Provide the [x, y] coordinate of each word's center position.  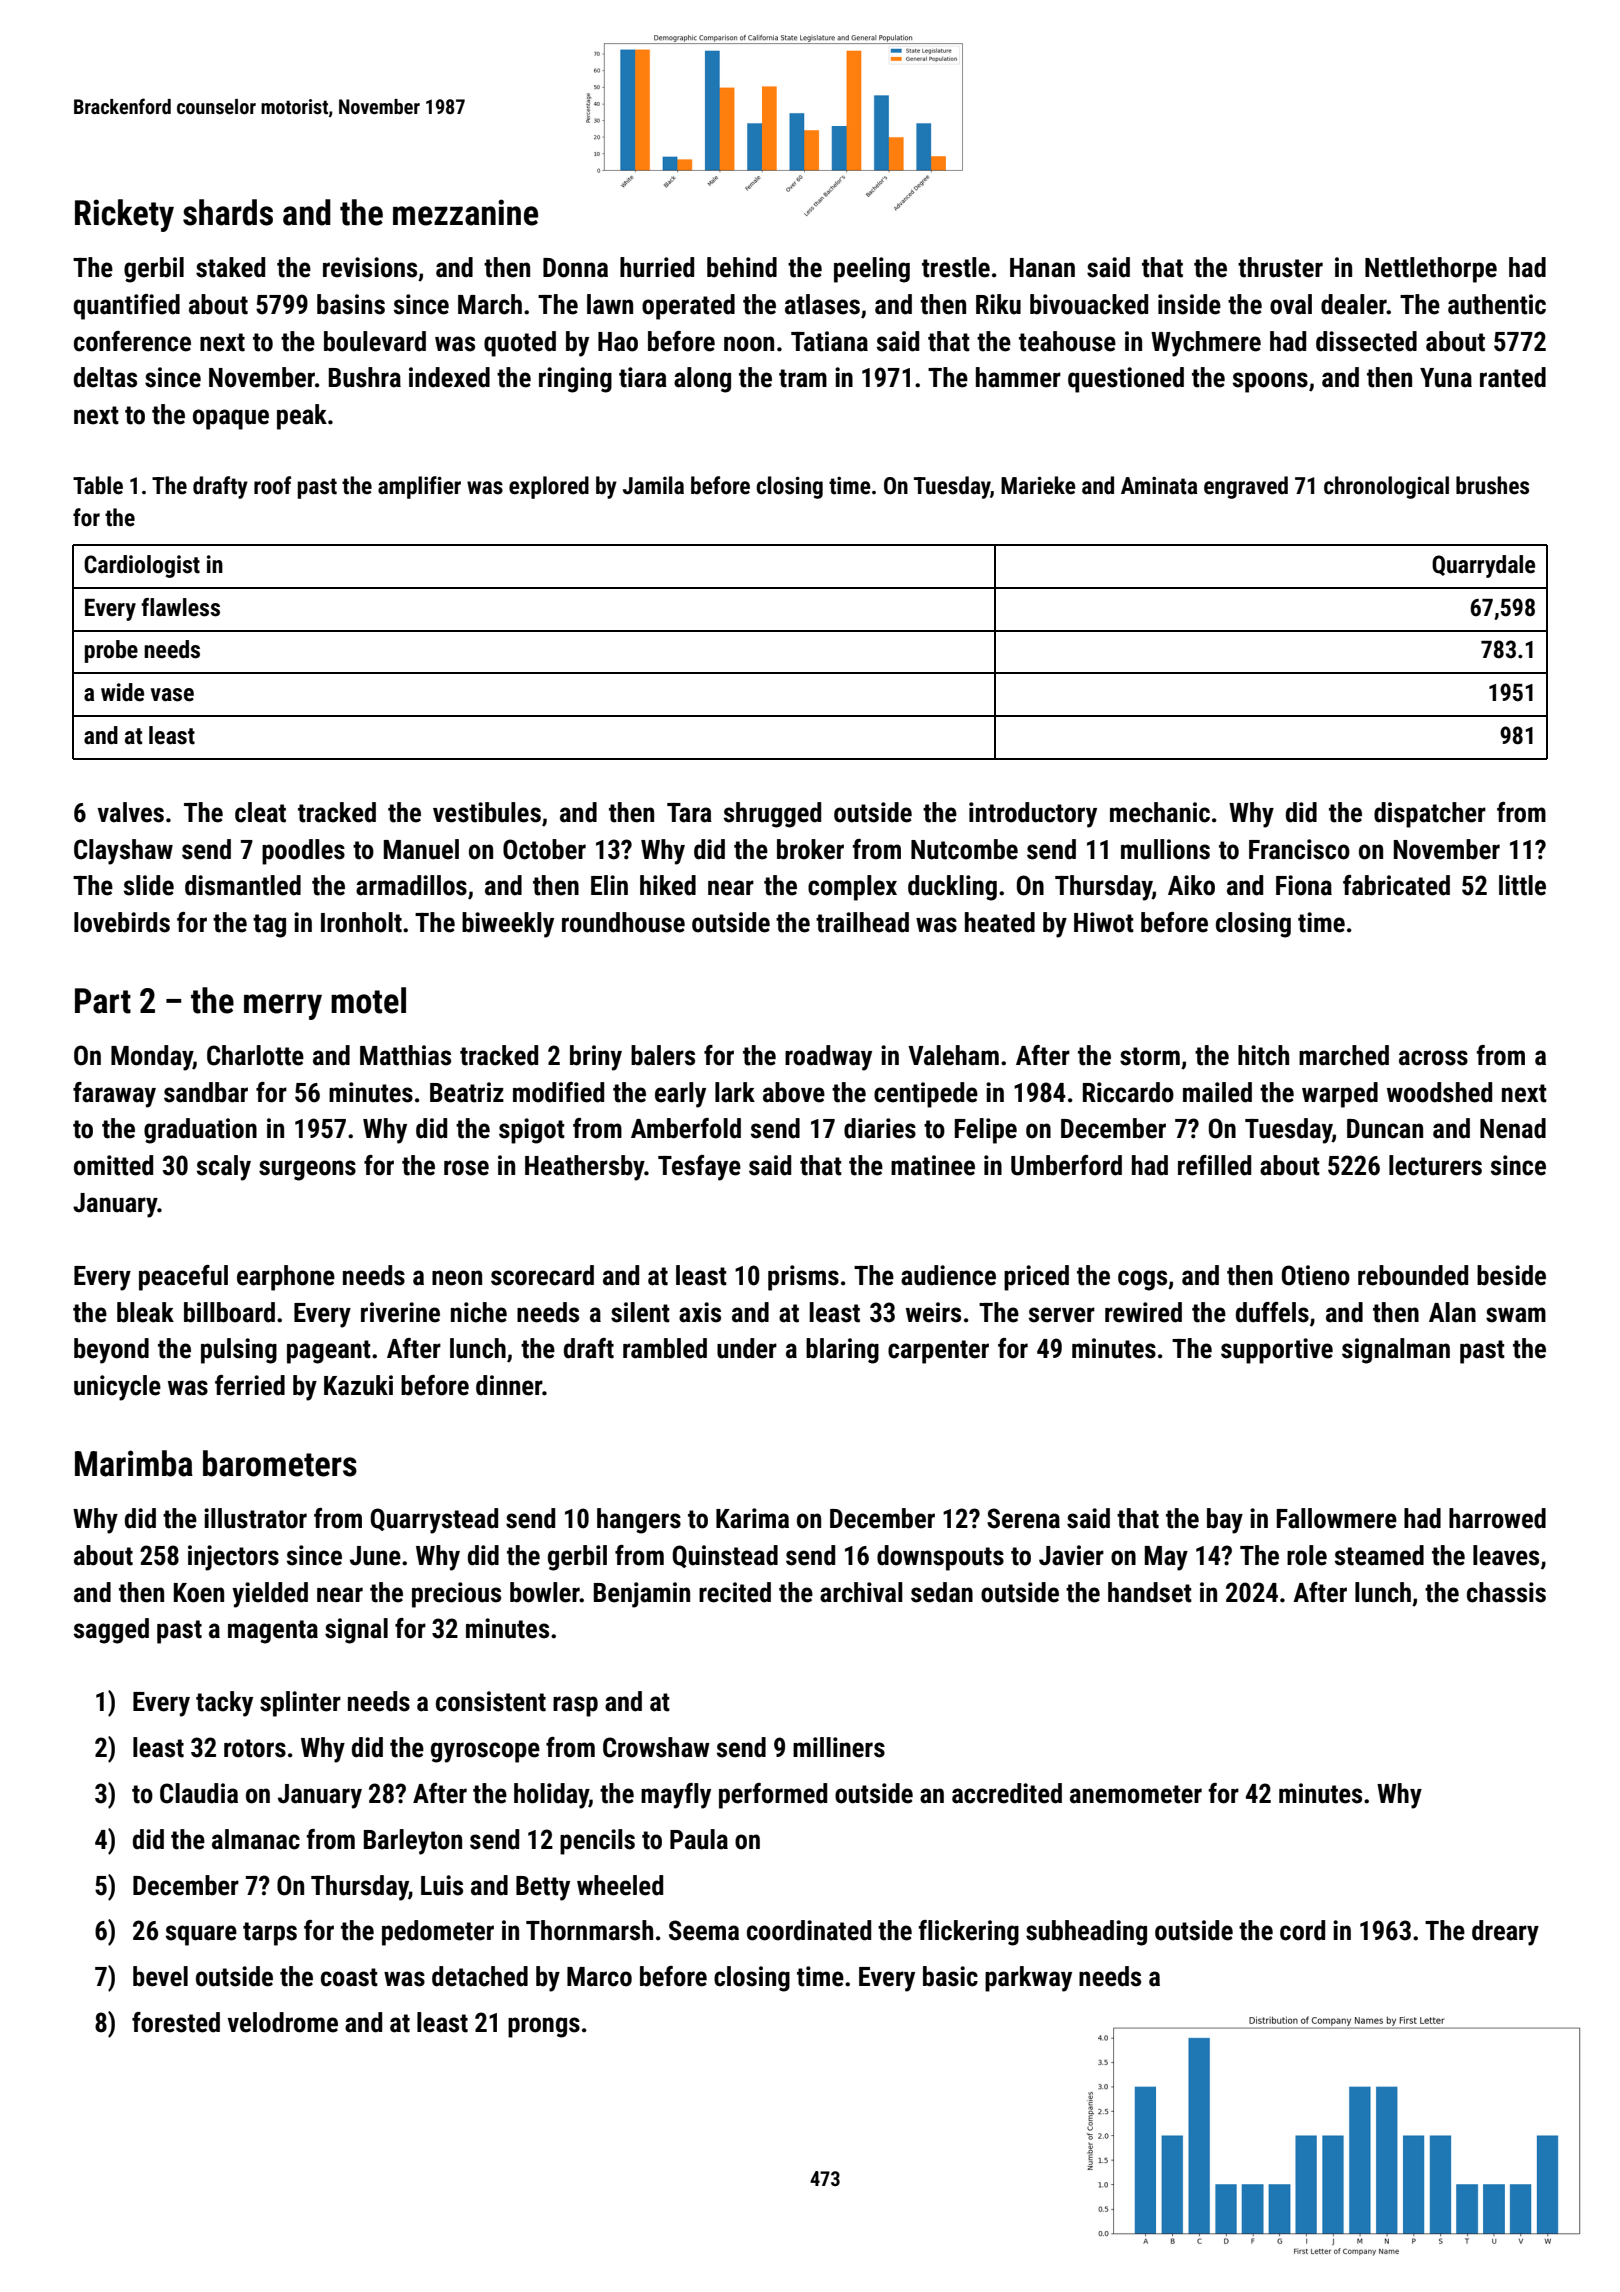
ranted [1513, 377]
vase [172, 695]
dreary [1505, 1933]
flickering [968, 1933]
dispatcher [1430, 815]
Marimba [134, 1463]
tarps [270, 1934]
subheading [1086, 1933]
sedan [942, 1592]
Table [98, 485]
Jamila [653, 485]
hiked [668, 885]
